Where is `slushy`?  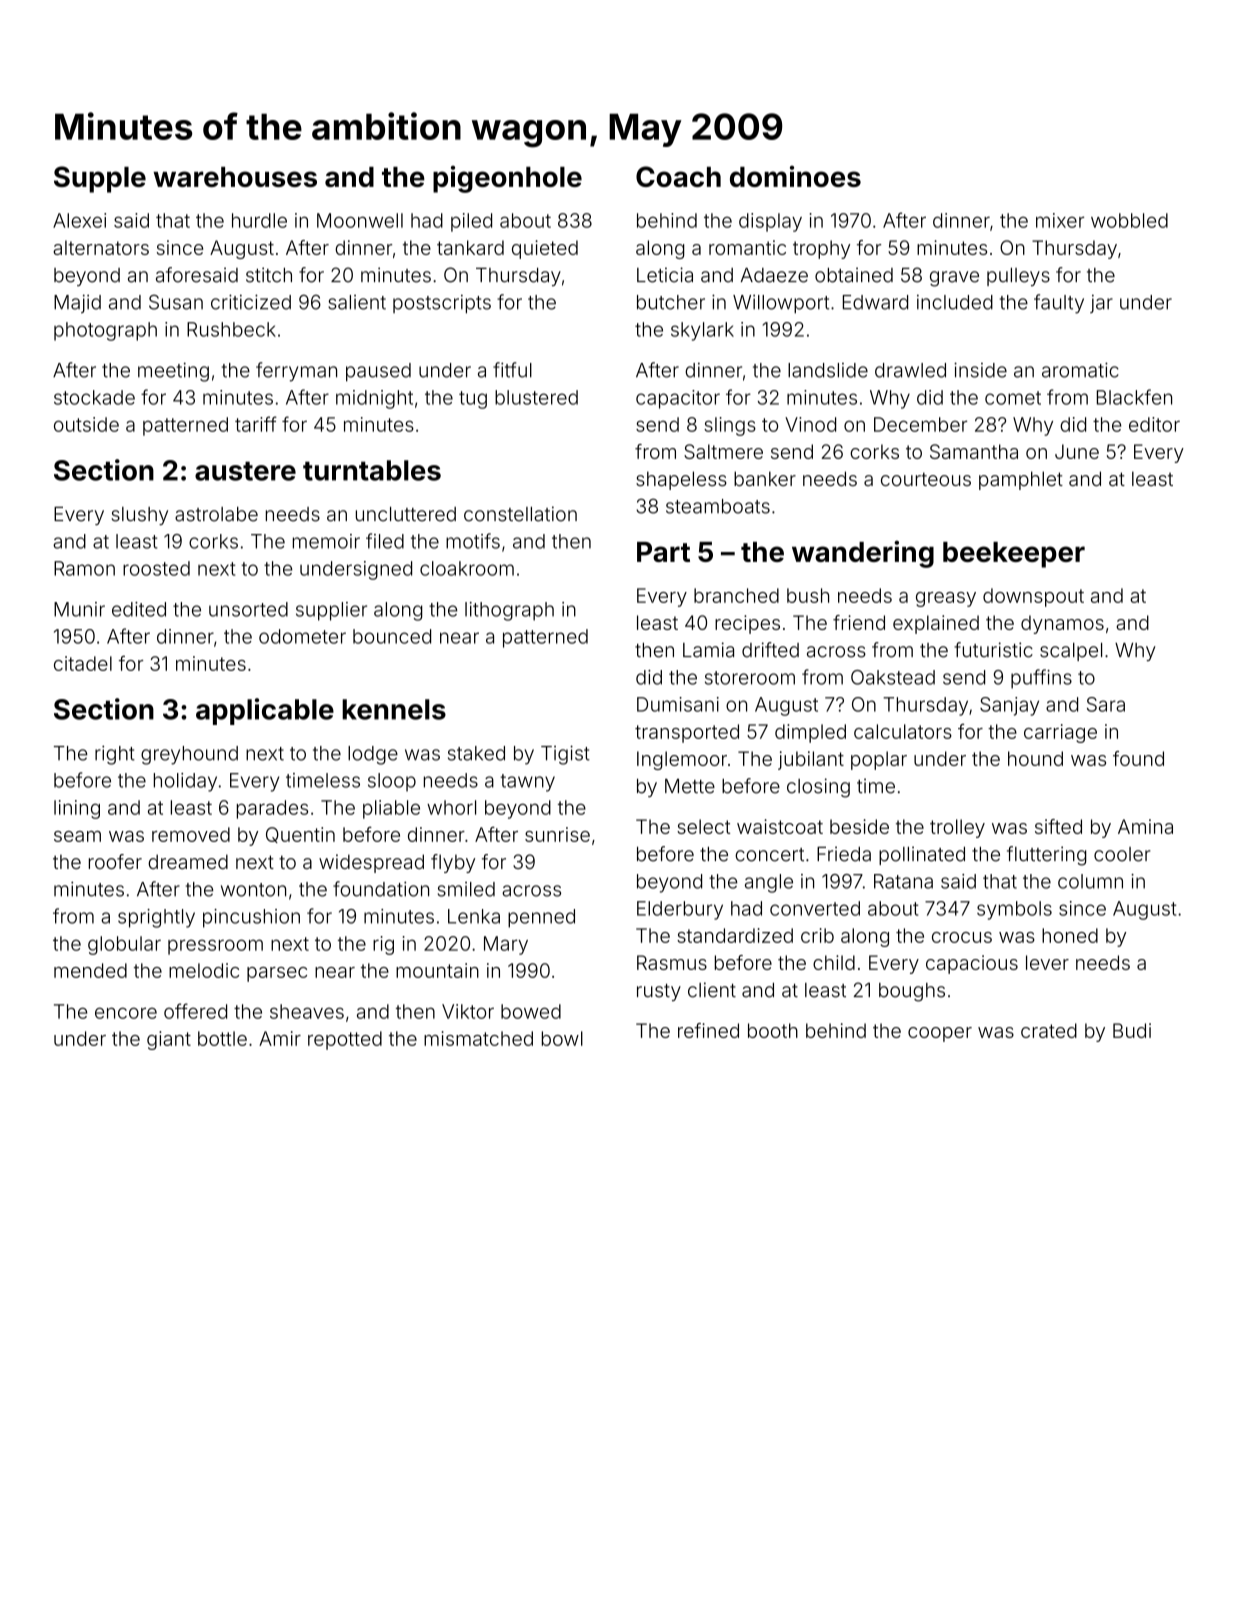
slushy is located at coordinates (140, 516).
